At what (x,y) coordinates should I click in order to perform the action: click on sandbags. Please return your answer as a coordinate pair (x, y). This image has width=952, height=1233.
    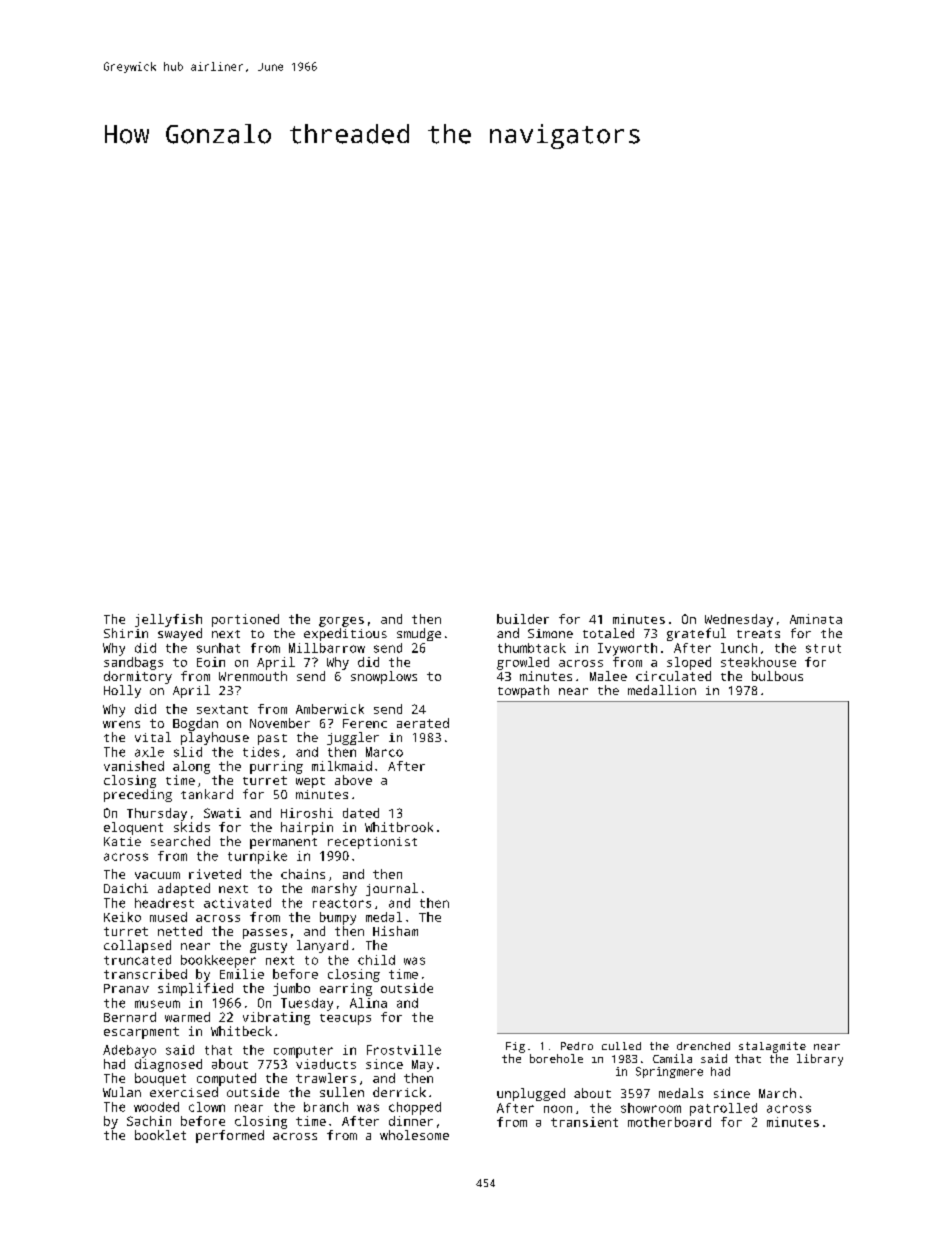
    Looking at the image, I should click on (133, 663).
